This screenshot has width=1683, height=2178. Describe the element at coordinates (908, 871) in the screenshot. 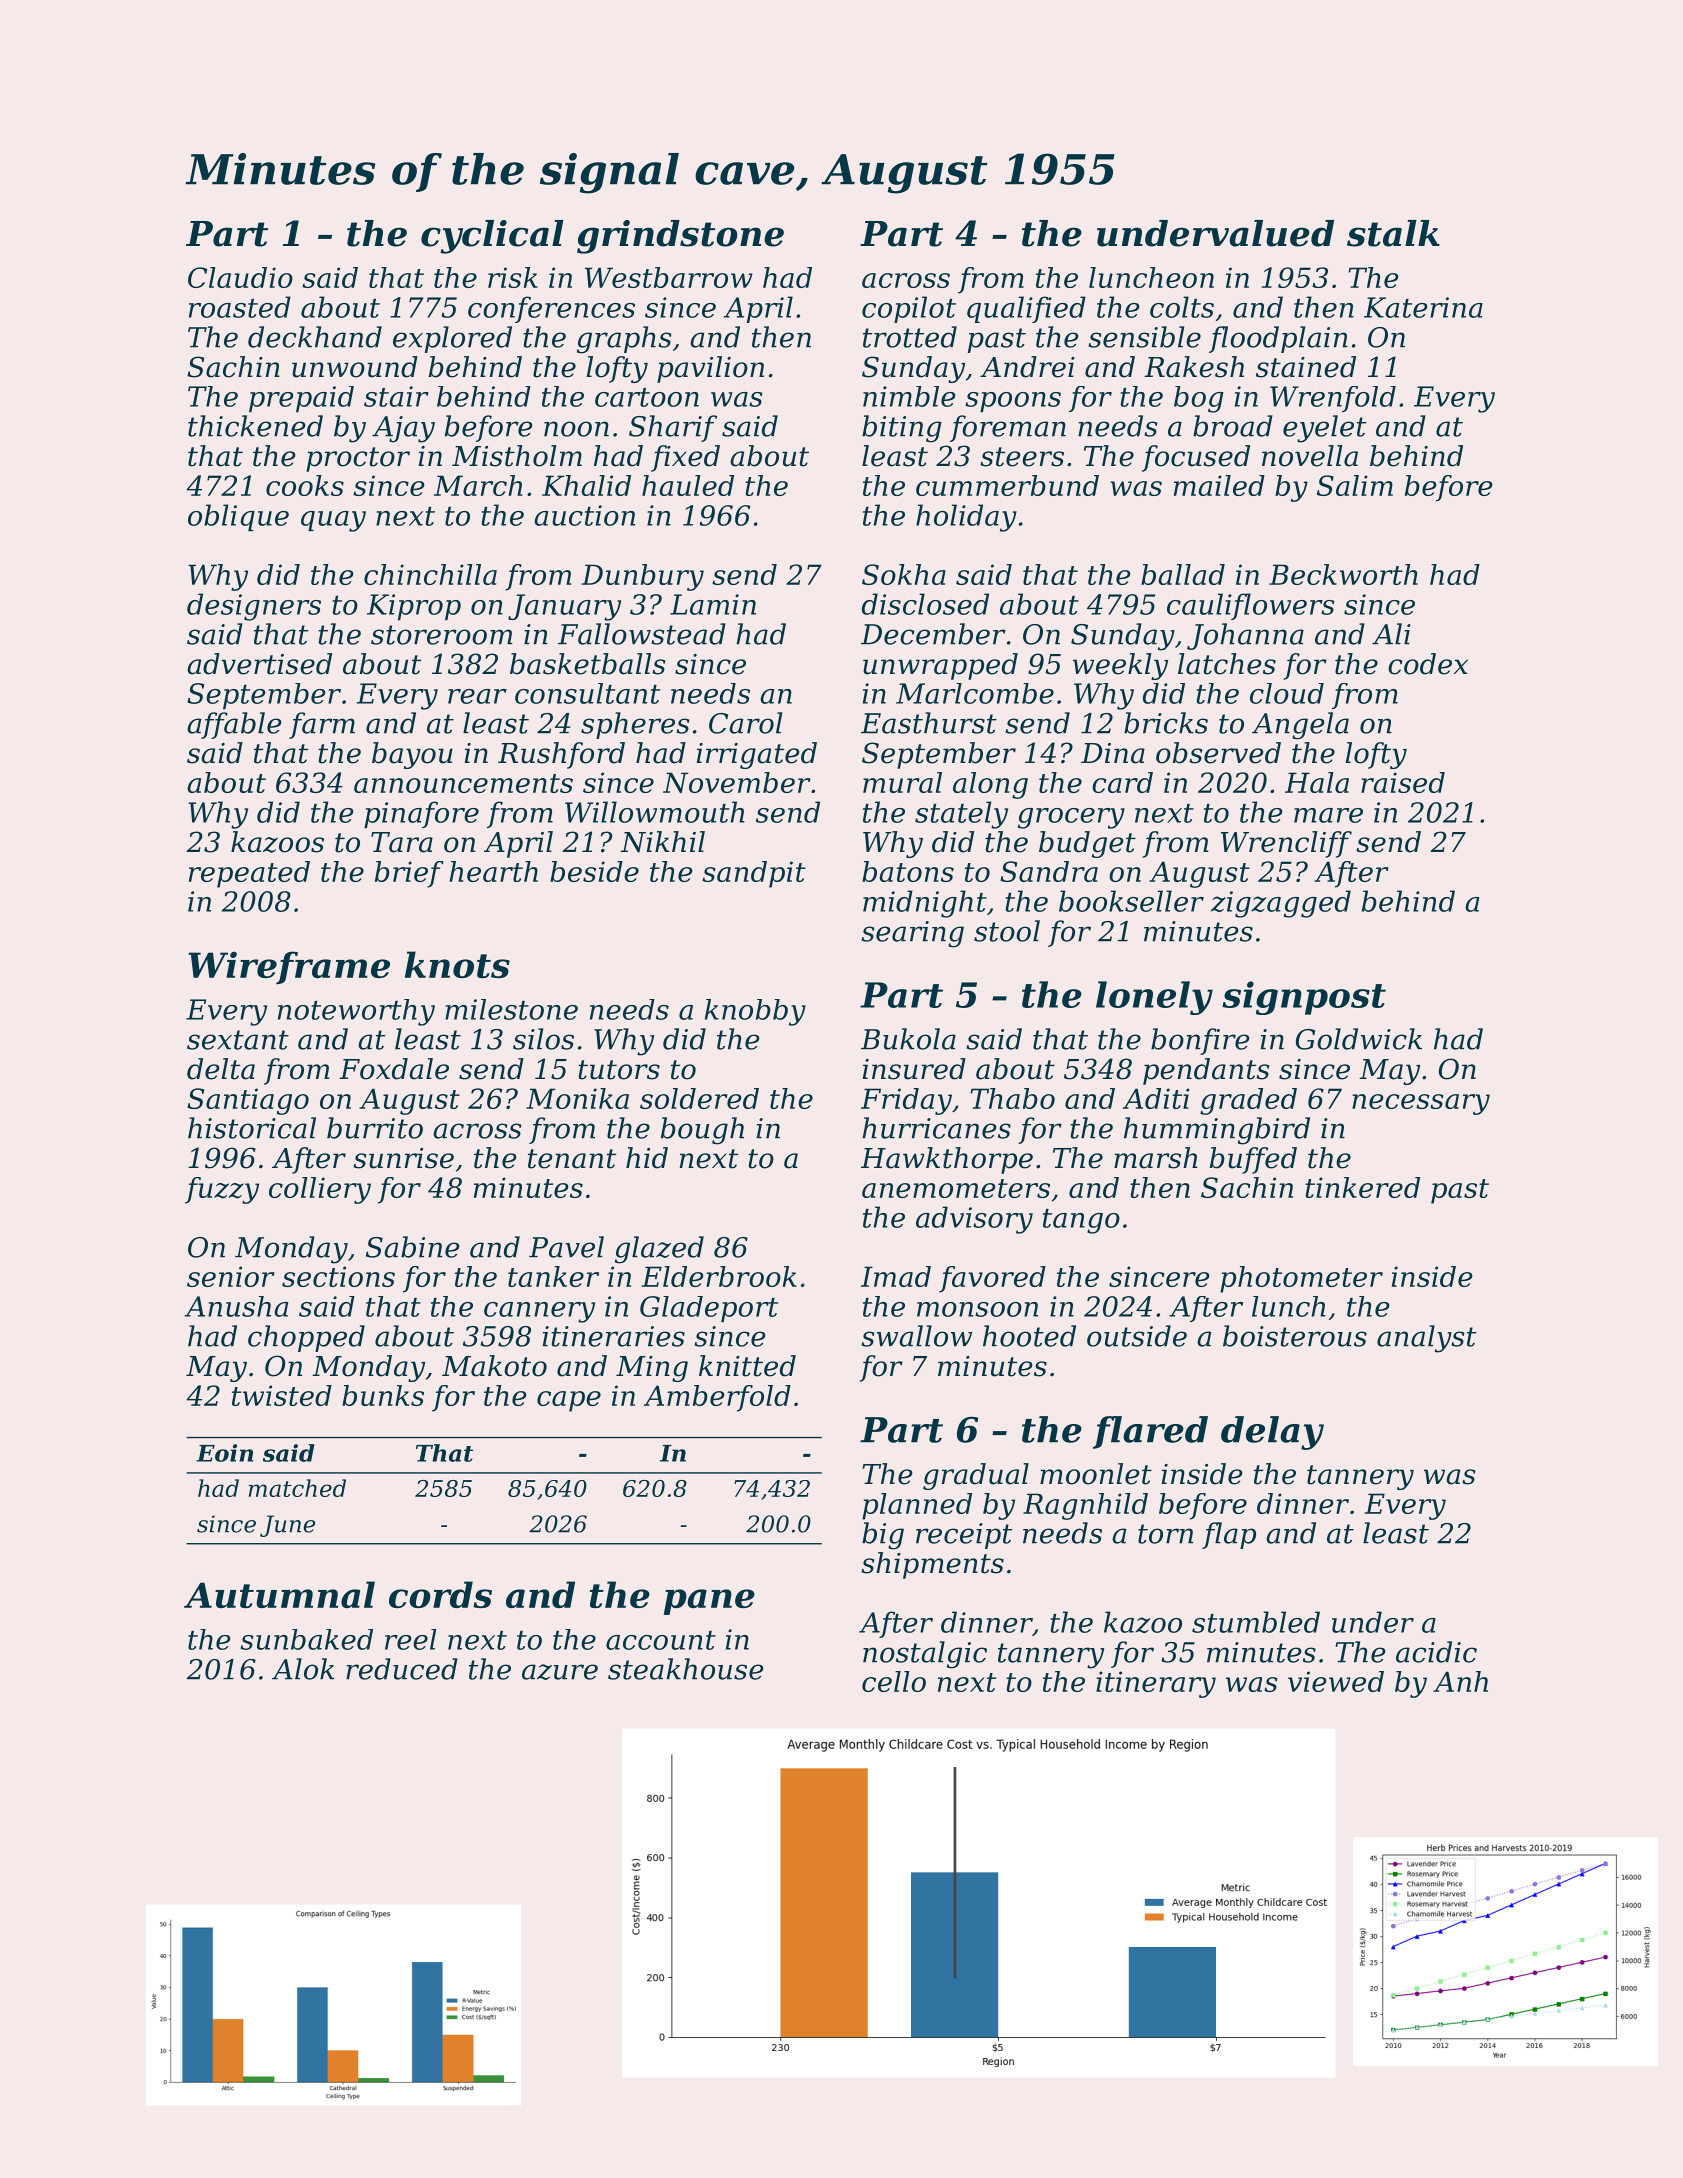

I see `batons` at that location.
